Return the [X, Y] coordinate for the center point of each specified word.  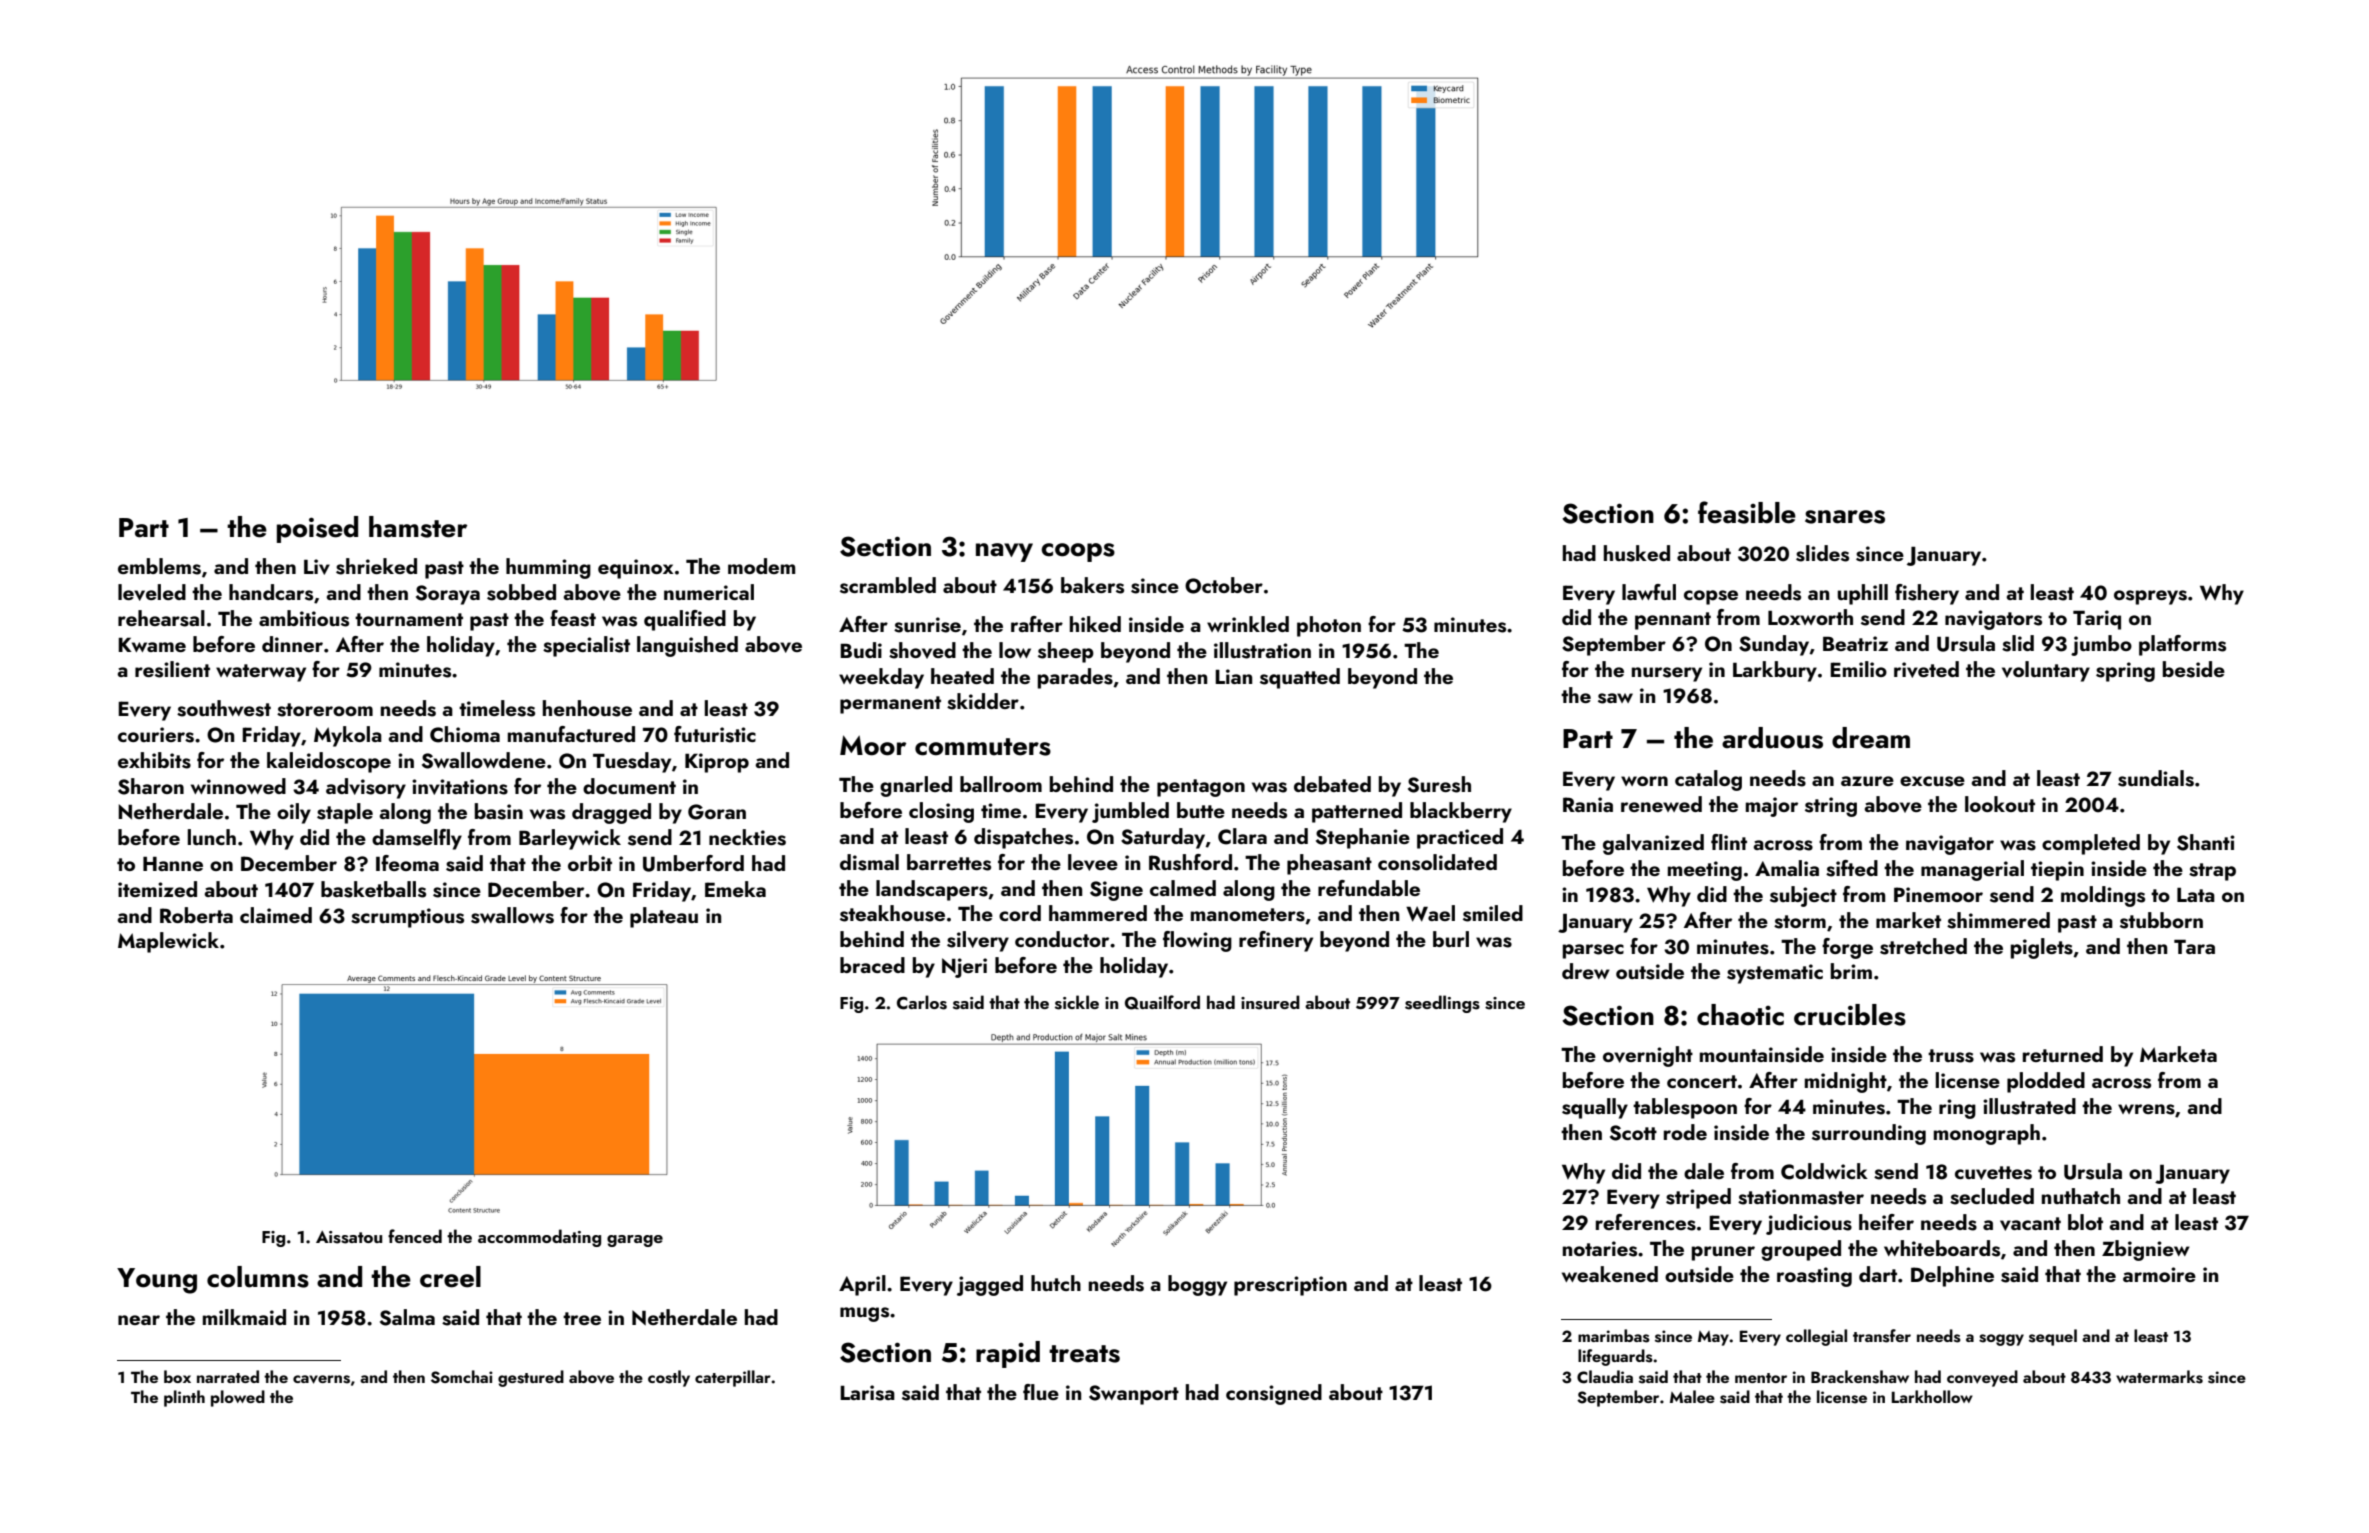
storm [1800, 922]
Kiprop [717, 763]
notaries [1600, 1249]
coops [1078, 552]
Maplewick [168, 942]
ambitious [304, 618]
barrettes [949, 862]
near [139, 1320]
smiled [1493, 913]
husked [1637, 553]
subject [1803, 896]
